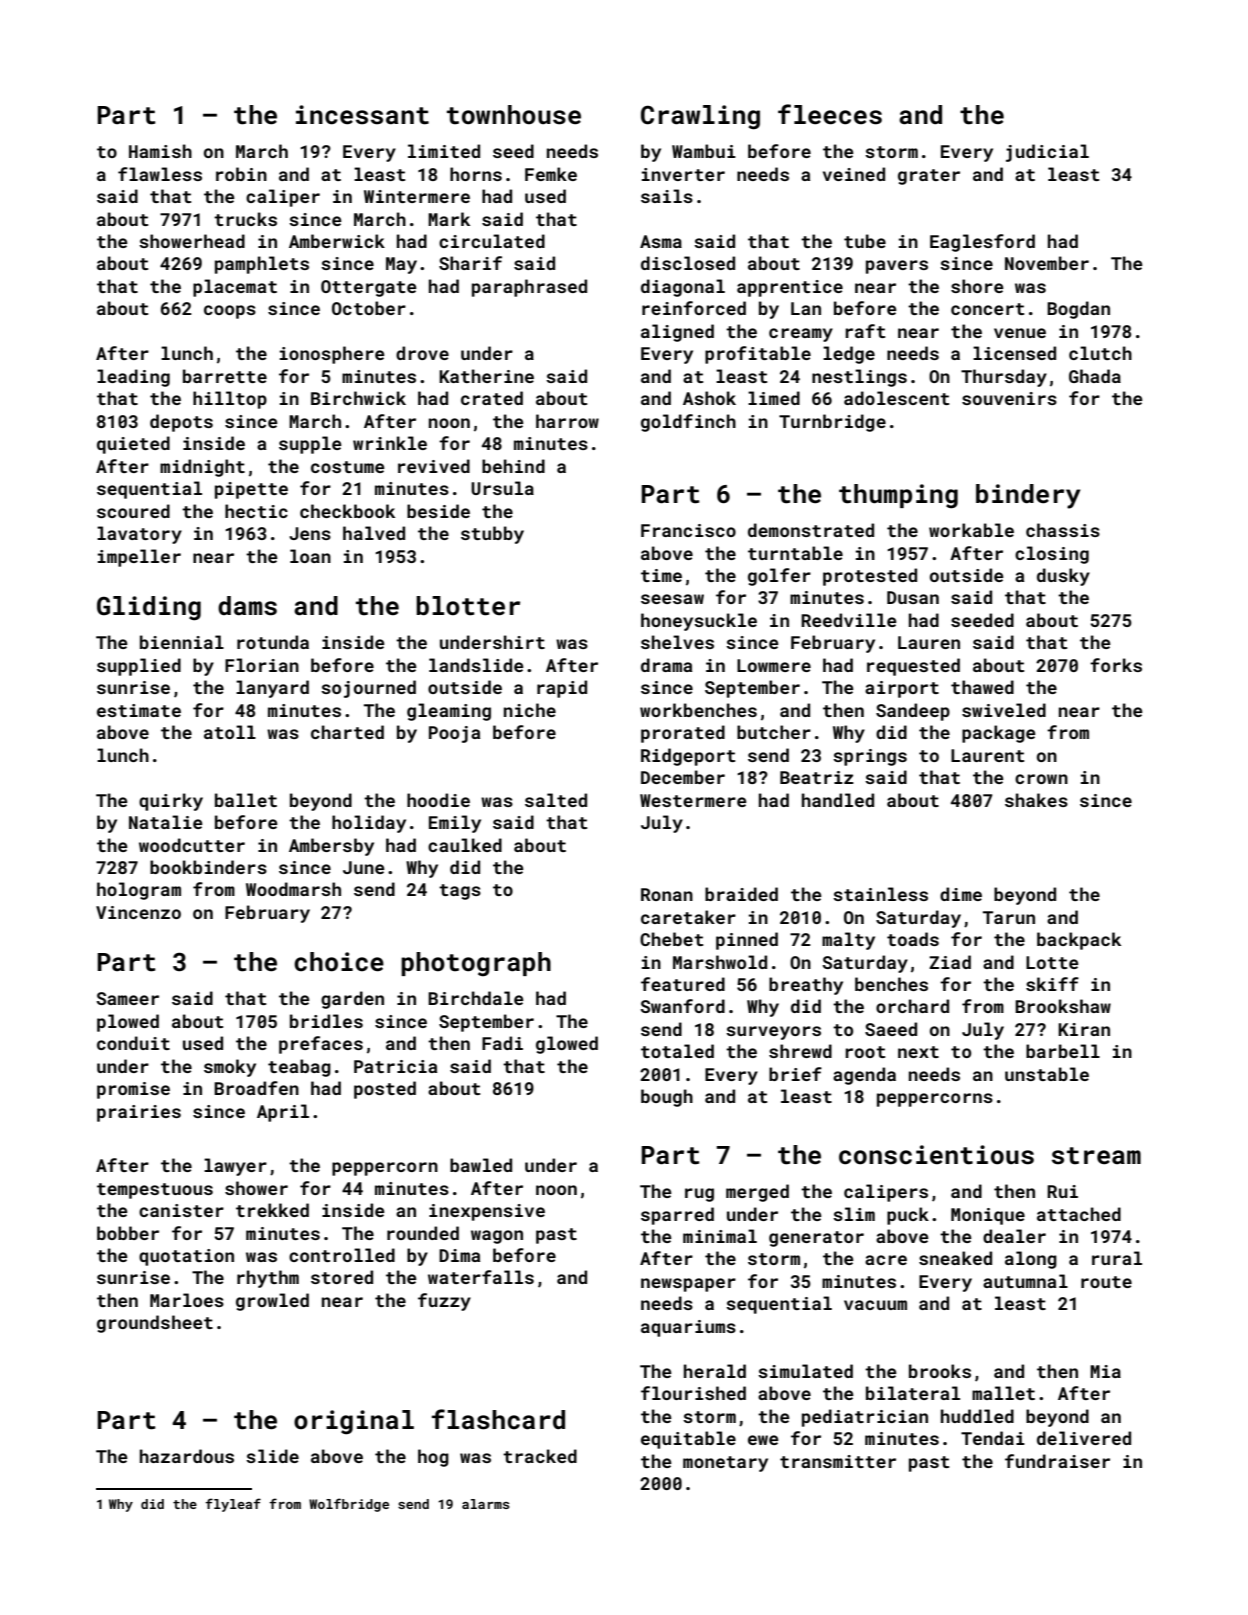 Image resolution: width=1248 pixels, height=1615 pixels. What do you see at coordinates (139, 891) in the image?
I see `hologram` at bounding box center [139, 891].
